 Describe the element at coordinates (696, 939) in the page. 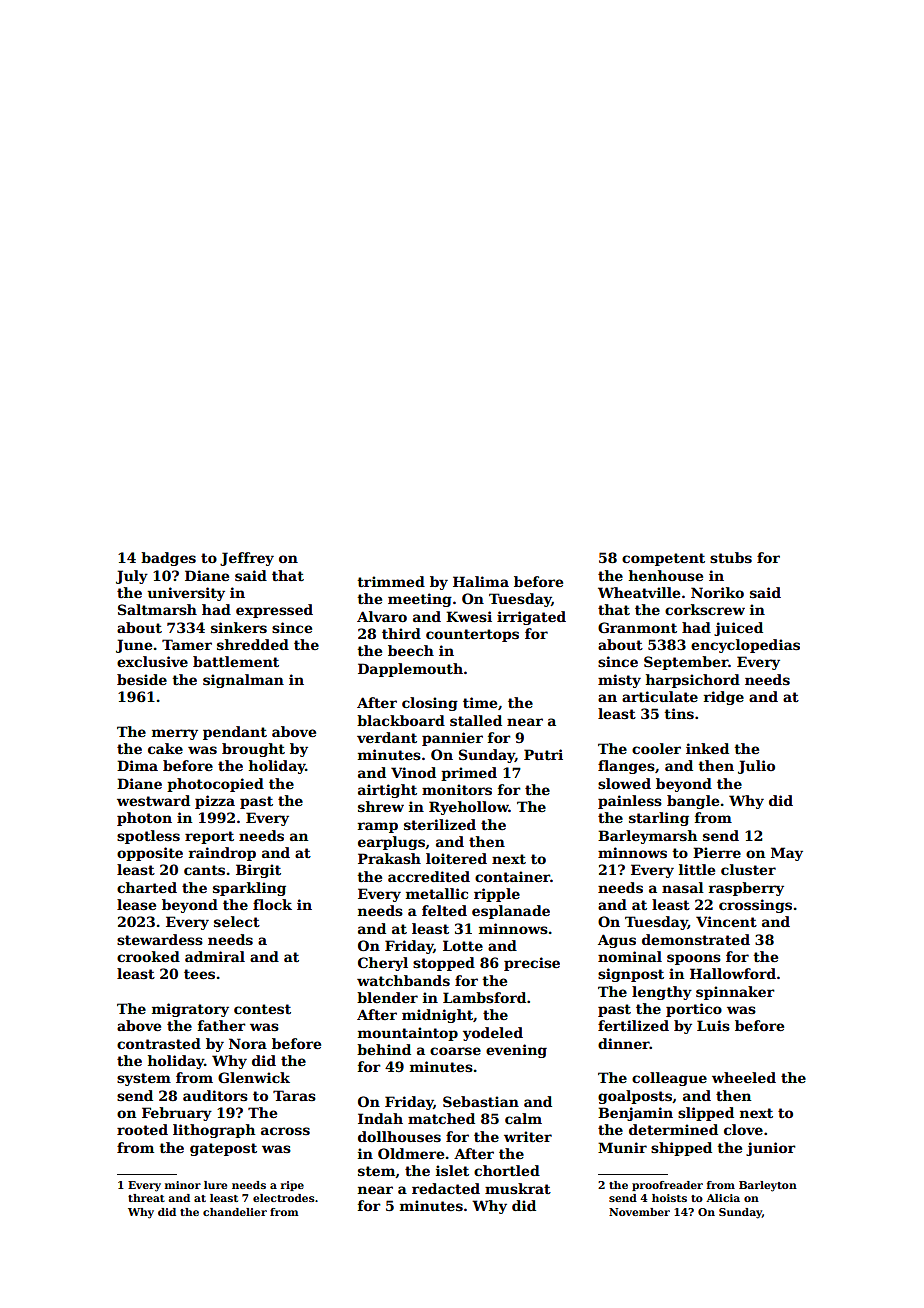

I see `demonstrated` at that location.
